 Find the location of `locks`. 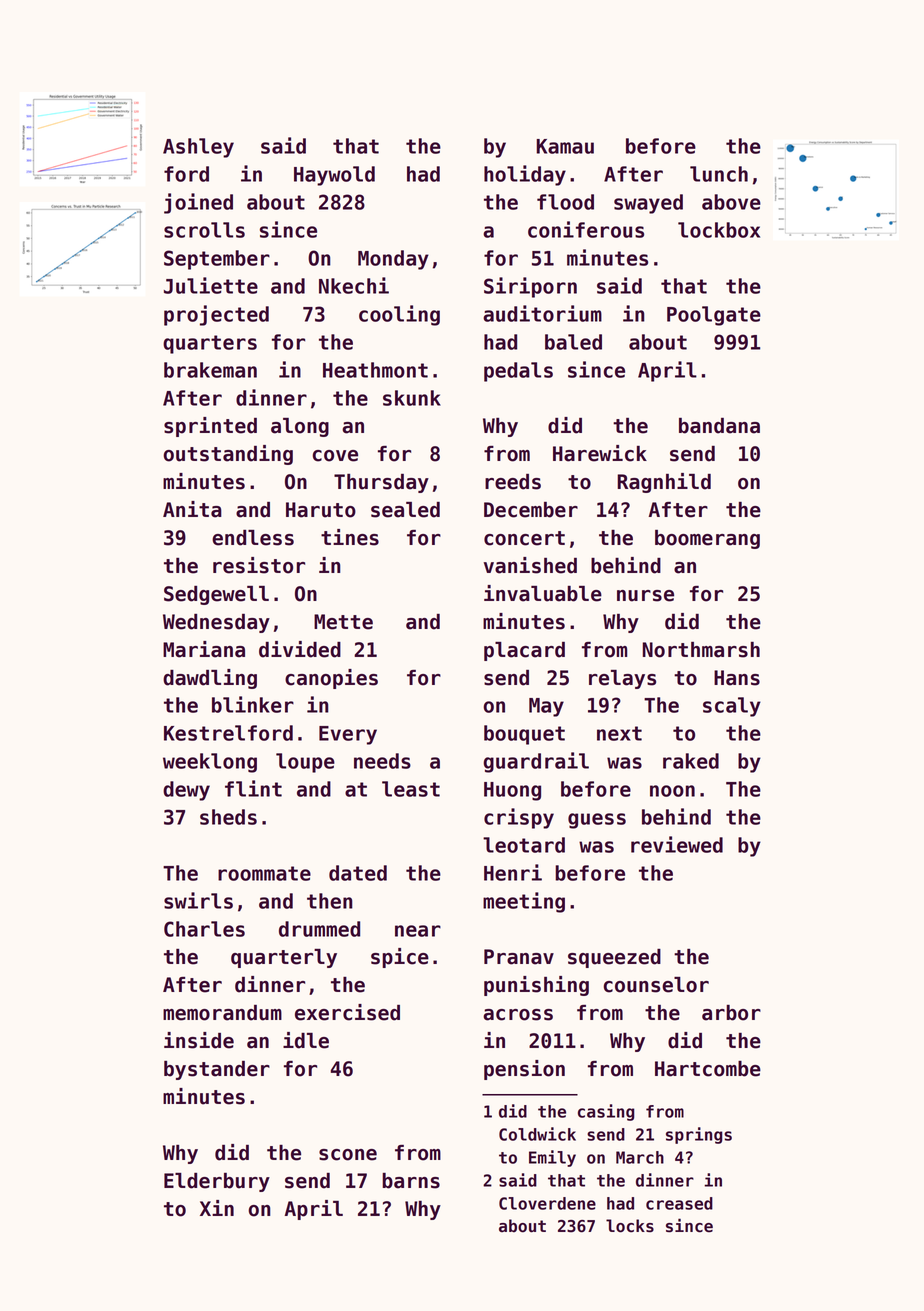

locks is located at coordinates (630, 1226).
